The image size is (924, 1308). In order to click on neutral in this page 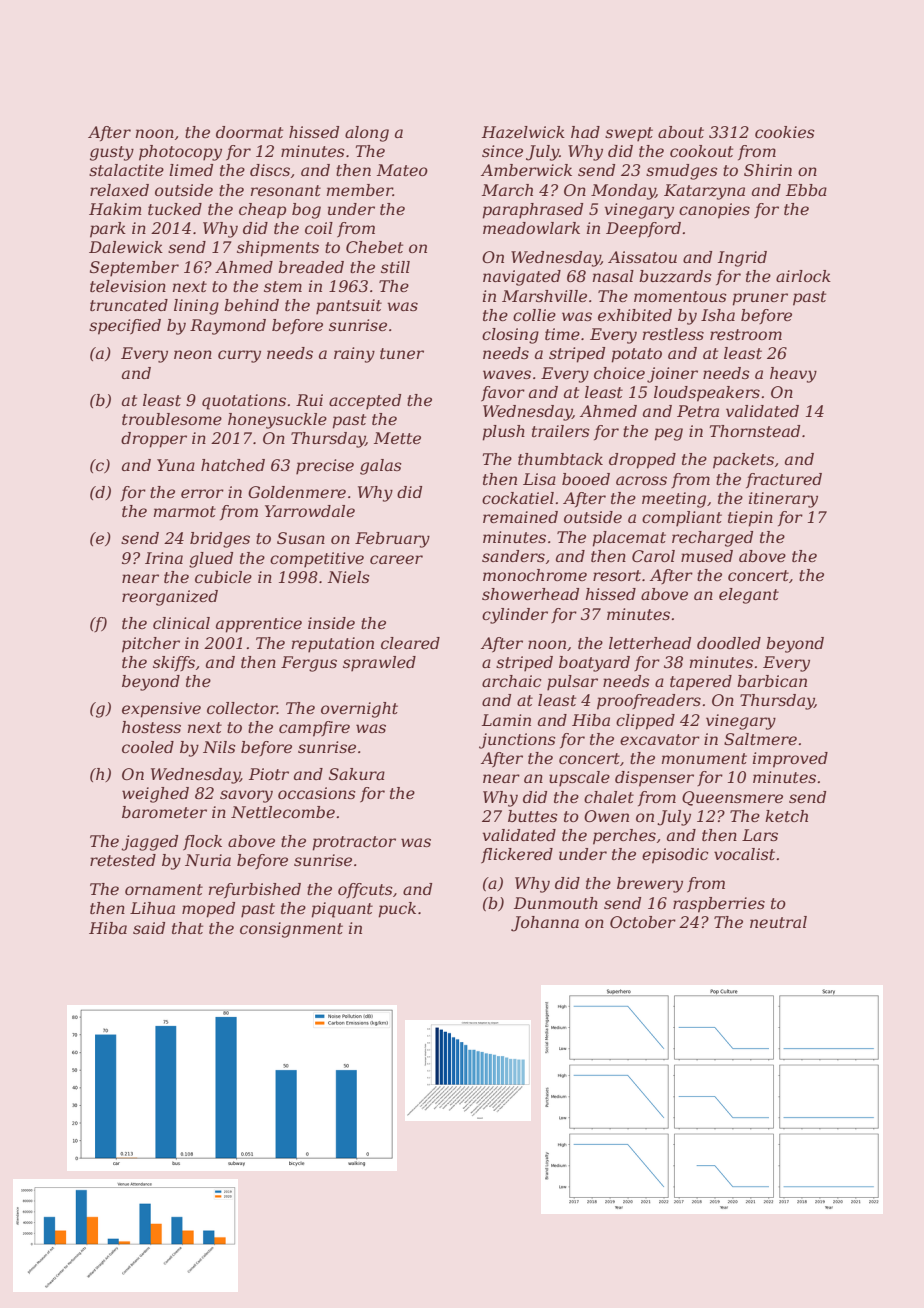, I will do `click(778, 922)`.
